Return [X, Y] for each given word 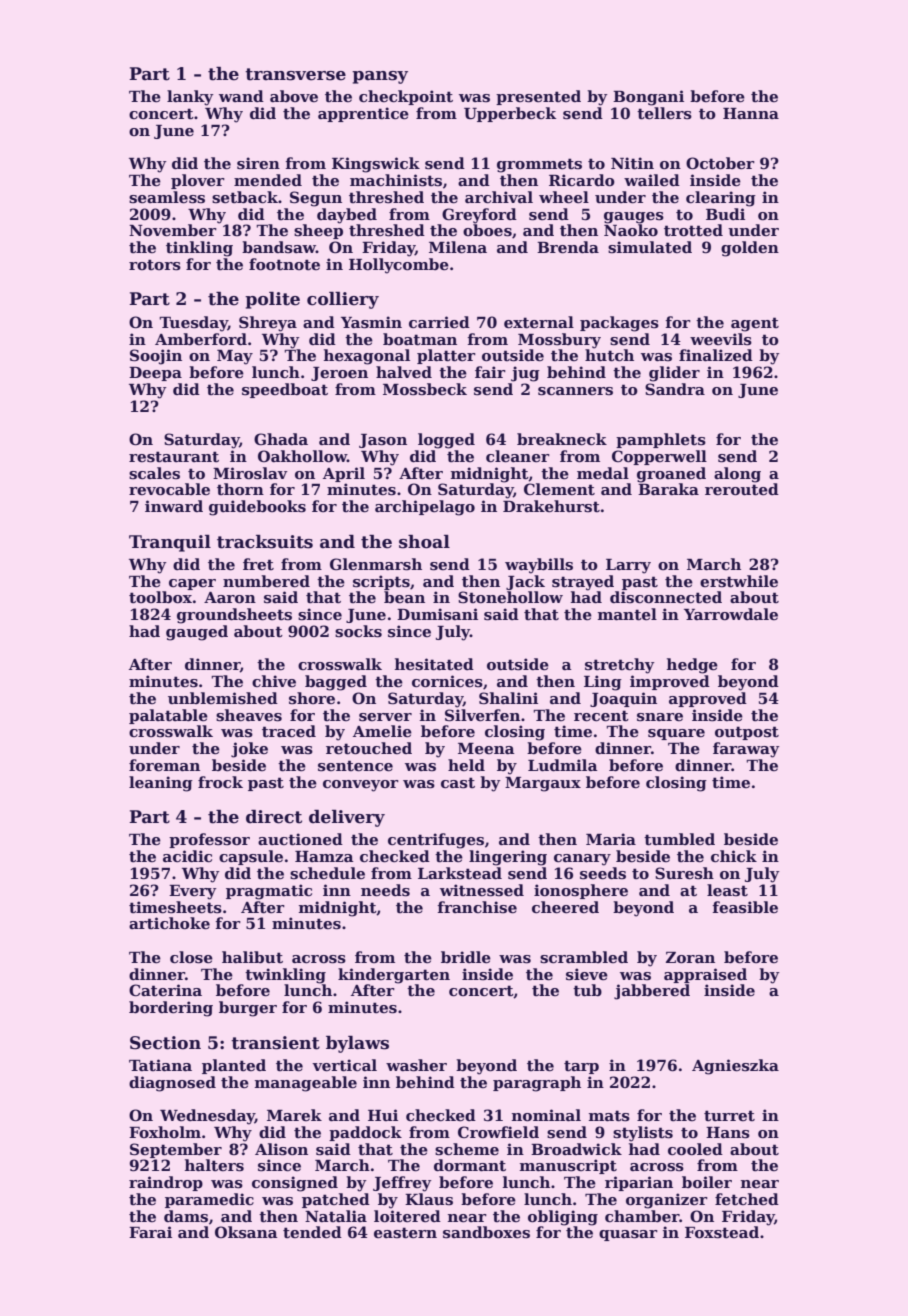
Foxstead [722, 1232]
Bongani [648, 98]
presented [538, 97]
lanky [190, 98]
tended [312, 1232]
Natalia [336, 1216]
